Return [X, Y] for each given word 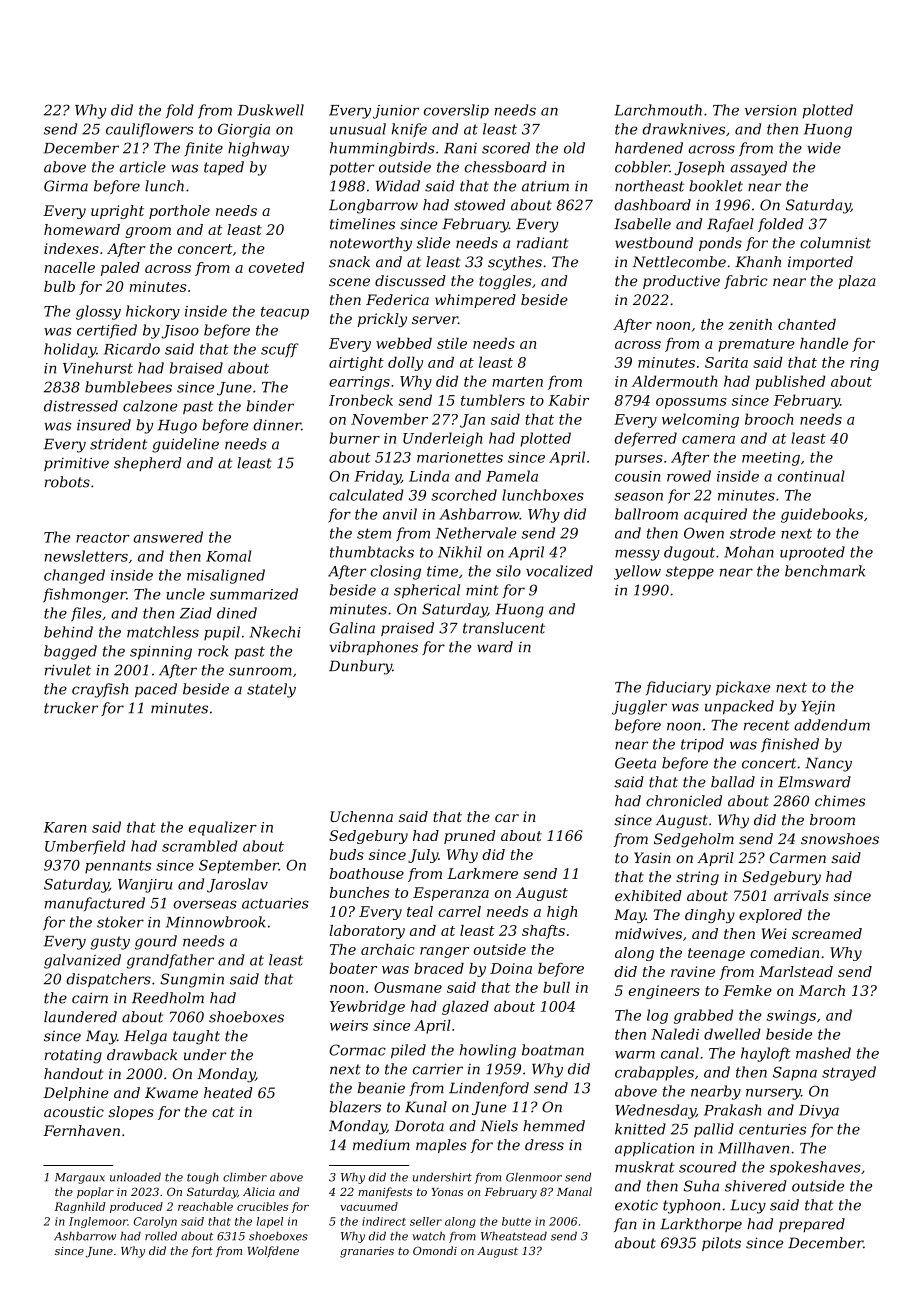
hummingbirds [382, 149]
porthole [179, 212]
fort [202, 1251]
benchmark [825, 571]
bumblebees [128, 387]
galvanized [82, 961]
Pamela [512, 476]
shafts [543, 932]
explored [770, 916]
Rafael [730, 225]
